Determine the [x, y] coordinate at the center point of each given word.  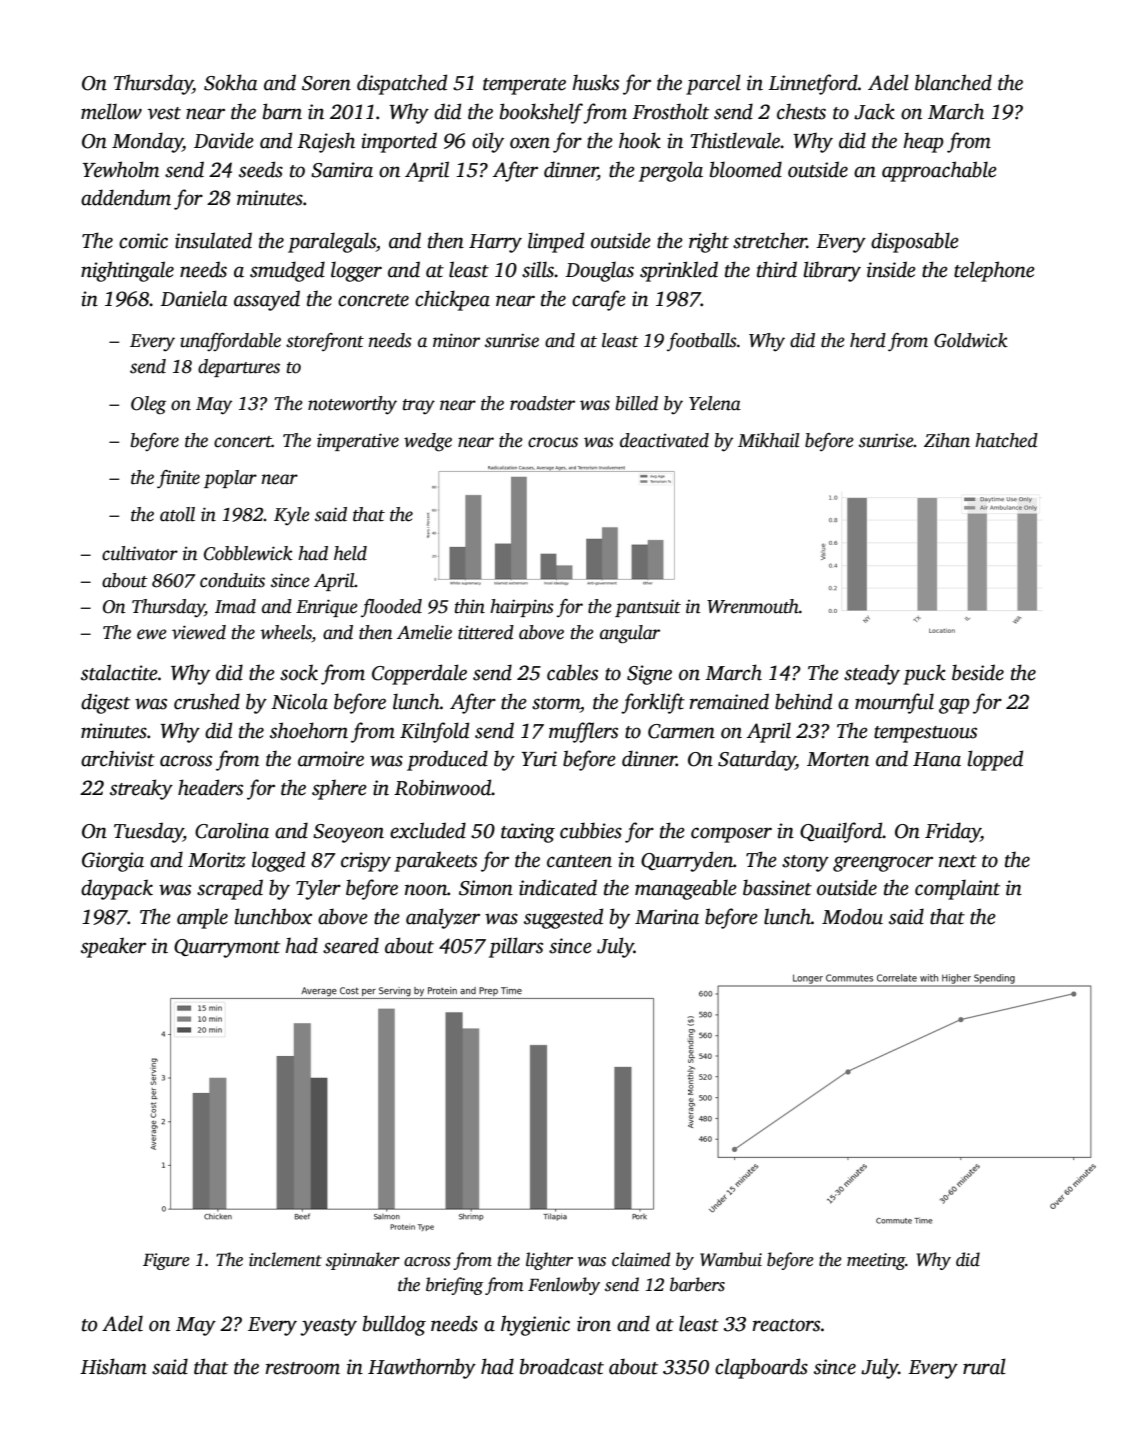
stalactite [119, 672]
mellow [111, 111]
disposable [915, 242]
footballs [702, 342]
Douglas [599, 271]
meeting [876, 1261]
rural [984, 1366]
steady [872, 674]
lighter [549, 1261]
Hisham [113, 1366]
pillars [516, 947]
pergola [671, 171]
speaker [113, 947]
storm [556, 703]
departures [239, 368]
